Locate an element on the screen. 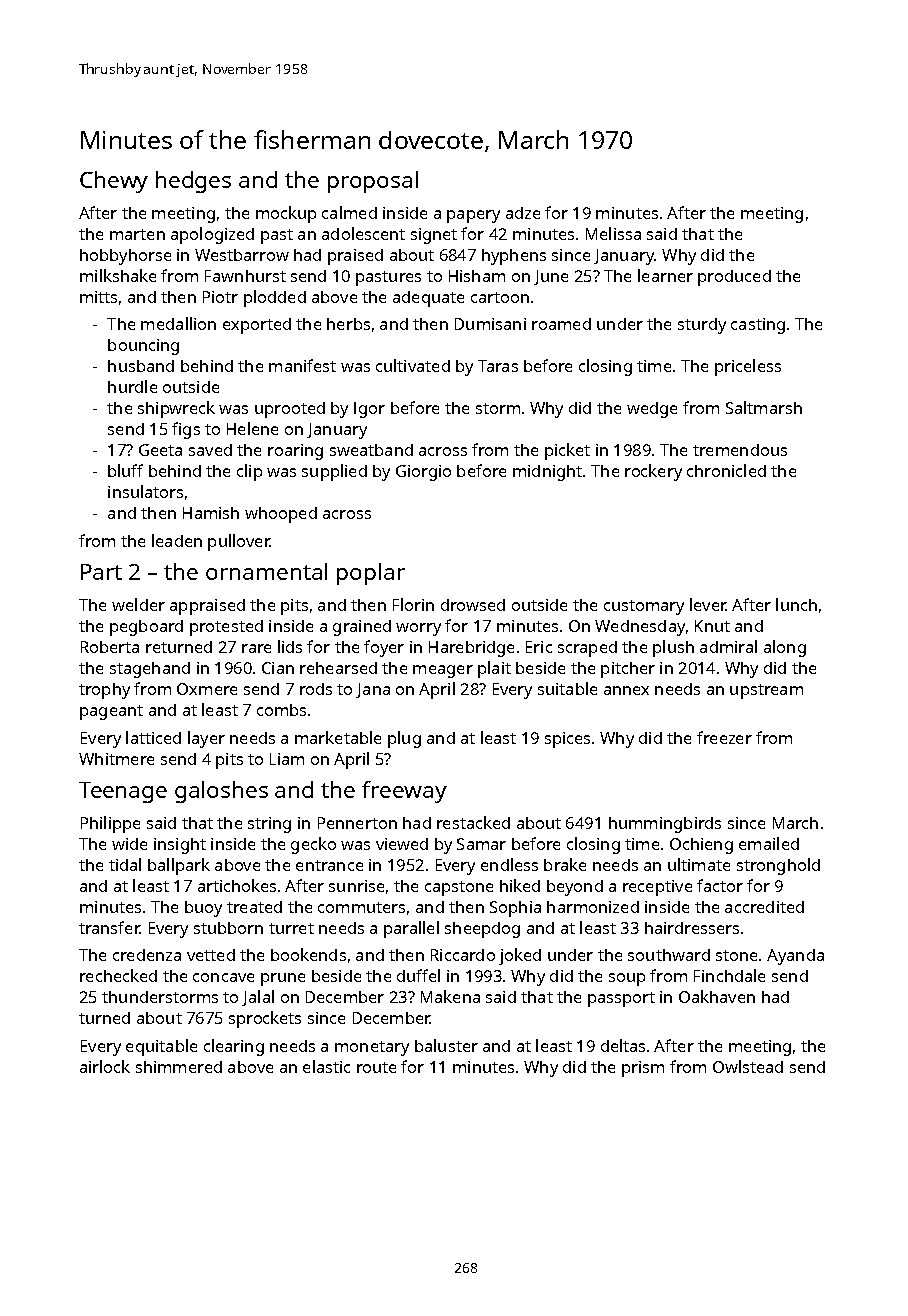 The height and width of the screenshot is (1316, 908). midnight is located at coordinates (547, 473).
